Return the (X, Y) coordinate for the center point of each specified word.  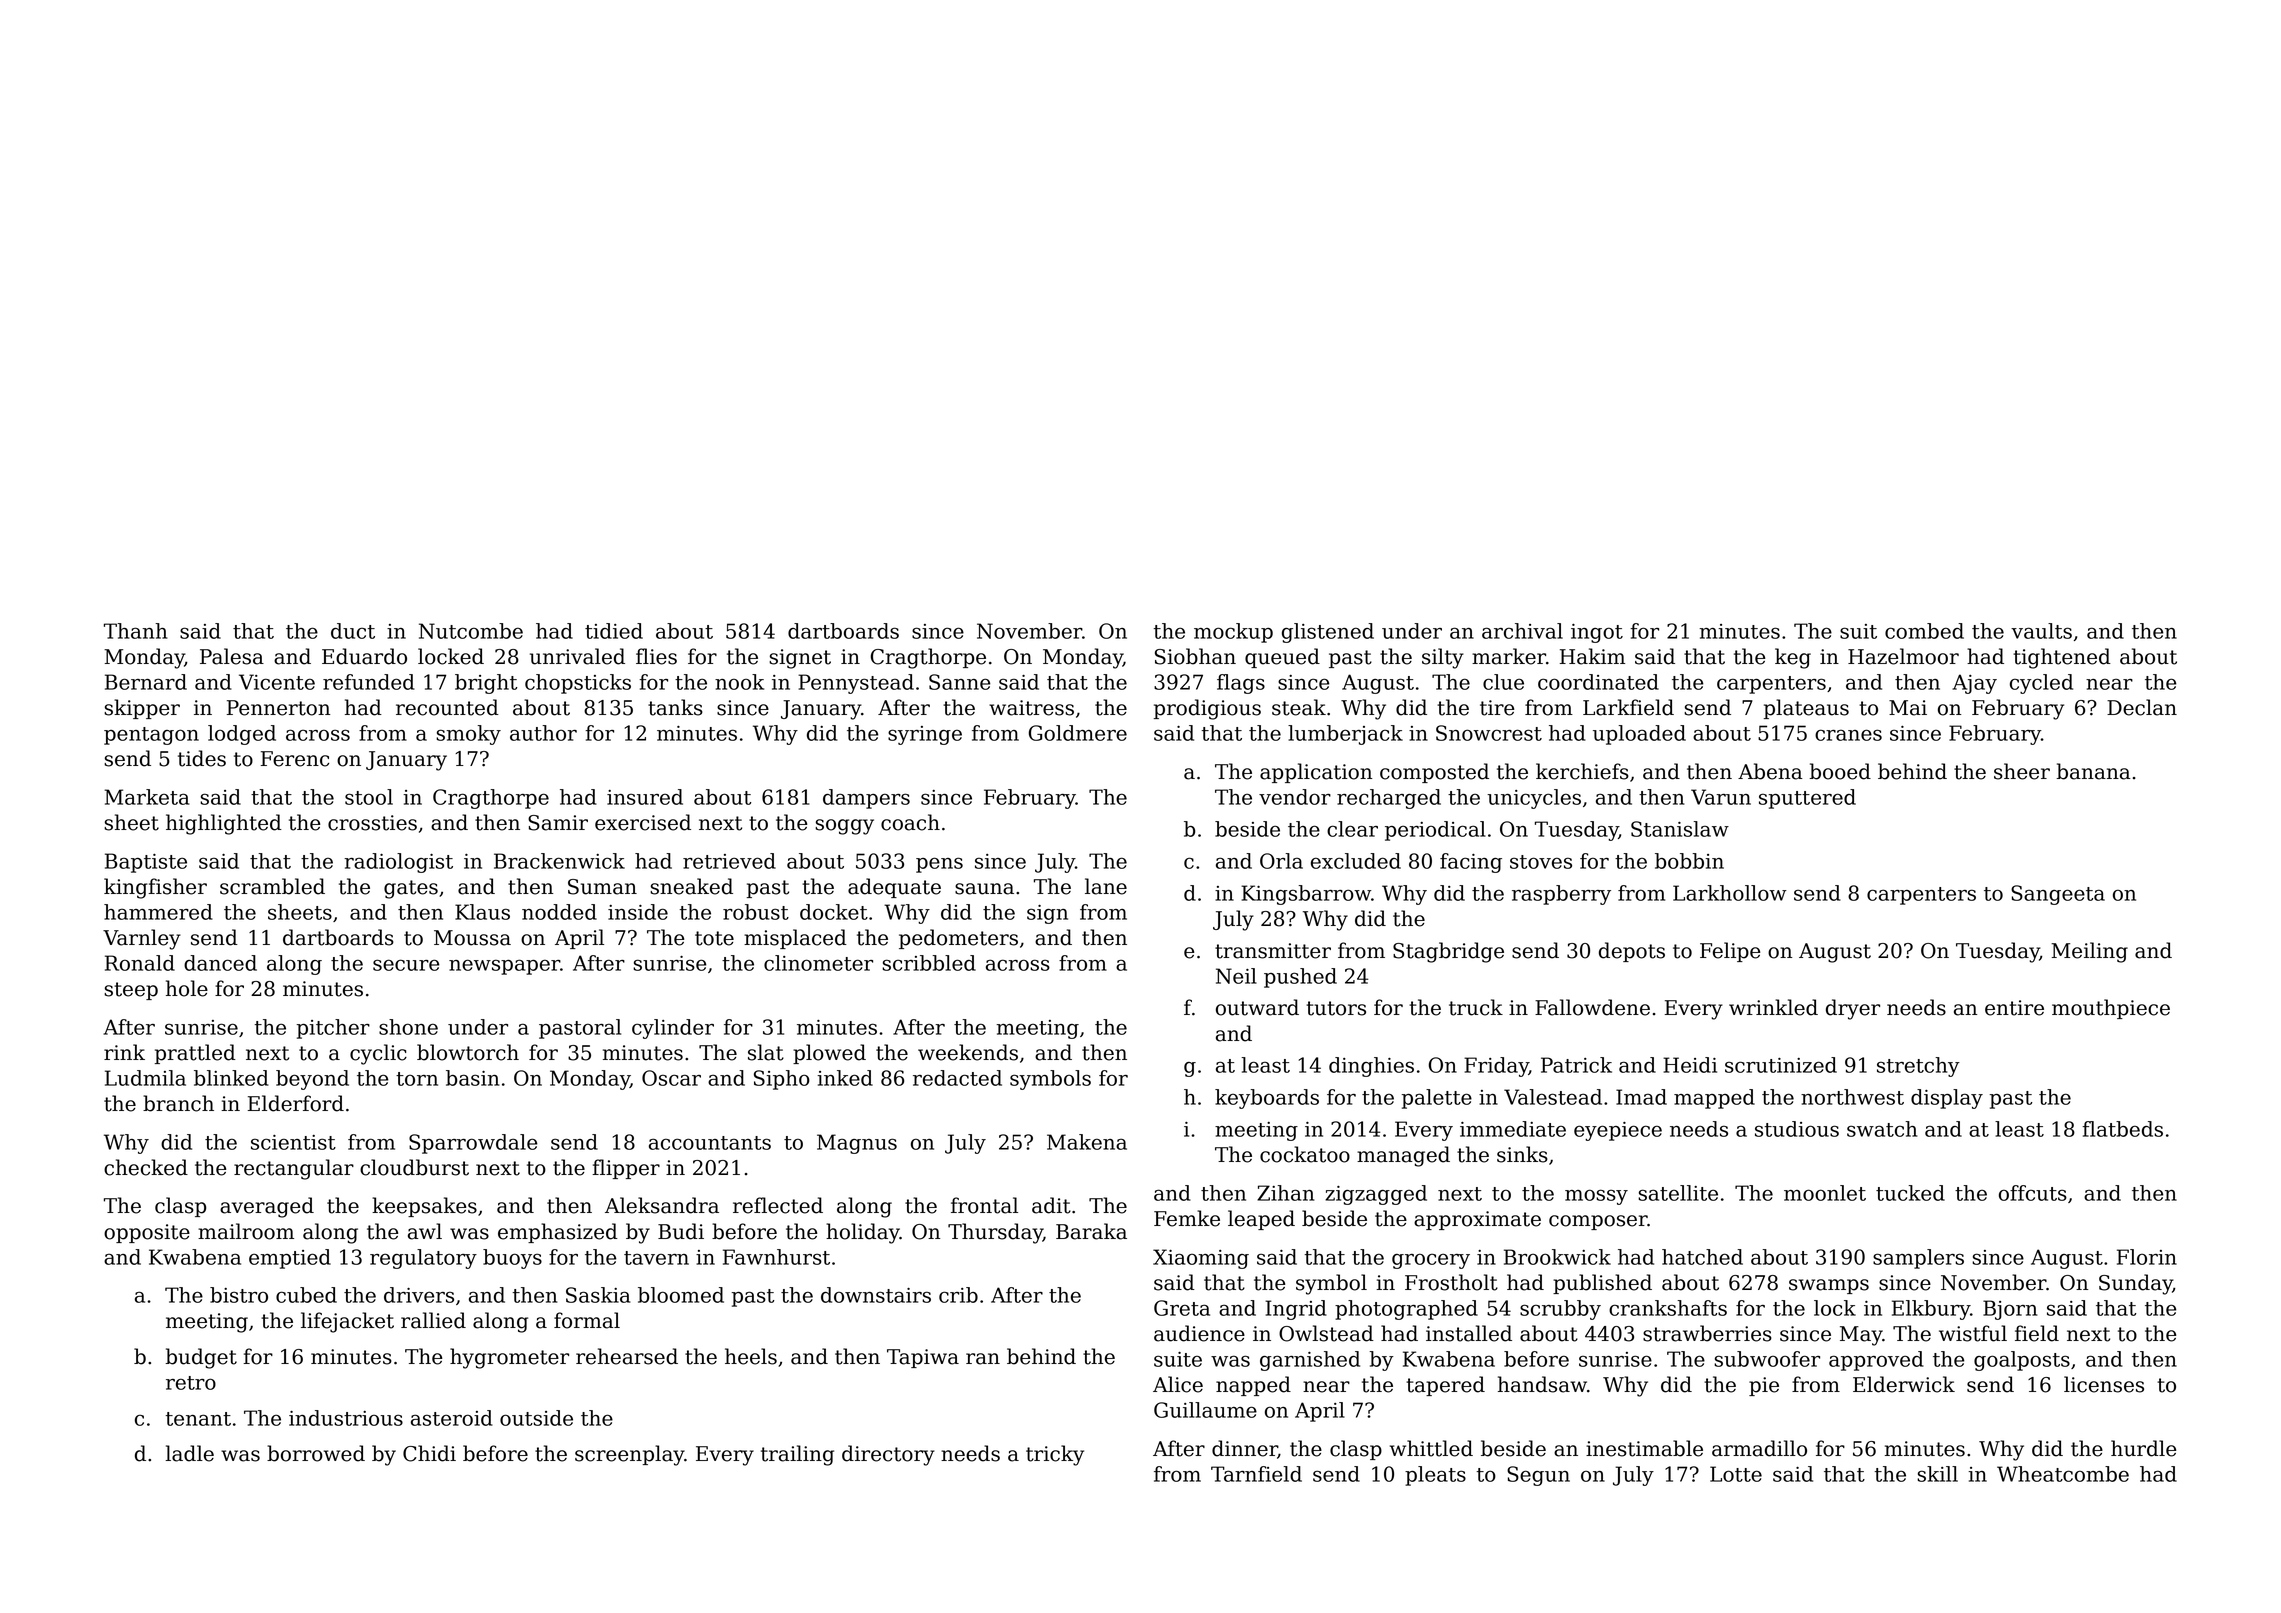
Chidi (429, 1453)
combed (1924, 631)
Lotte (1736, 1474)
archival (1522, 631)
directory (888, 1455)
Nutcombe (471, 631)
